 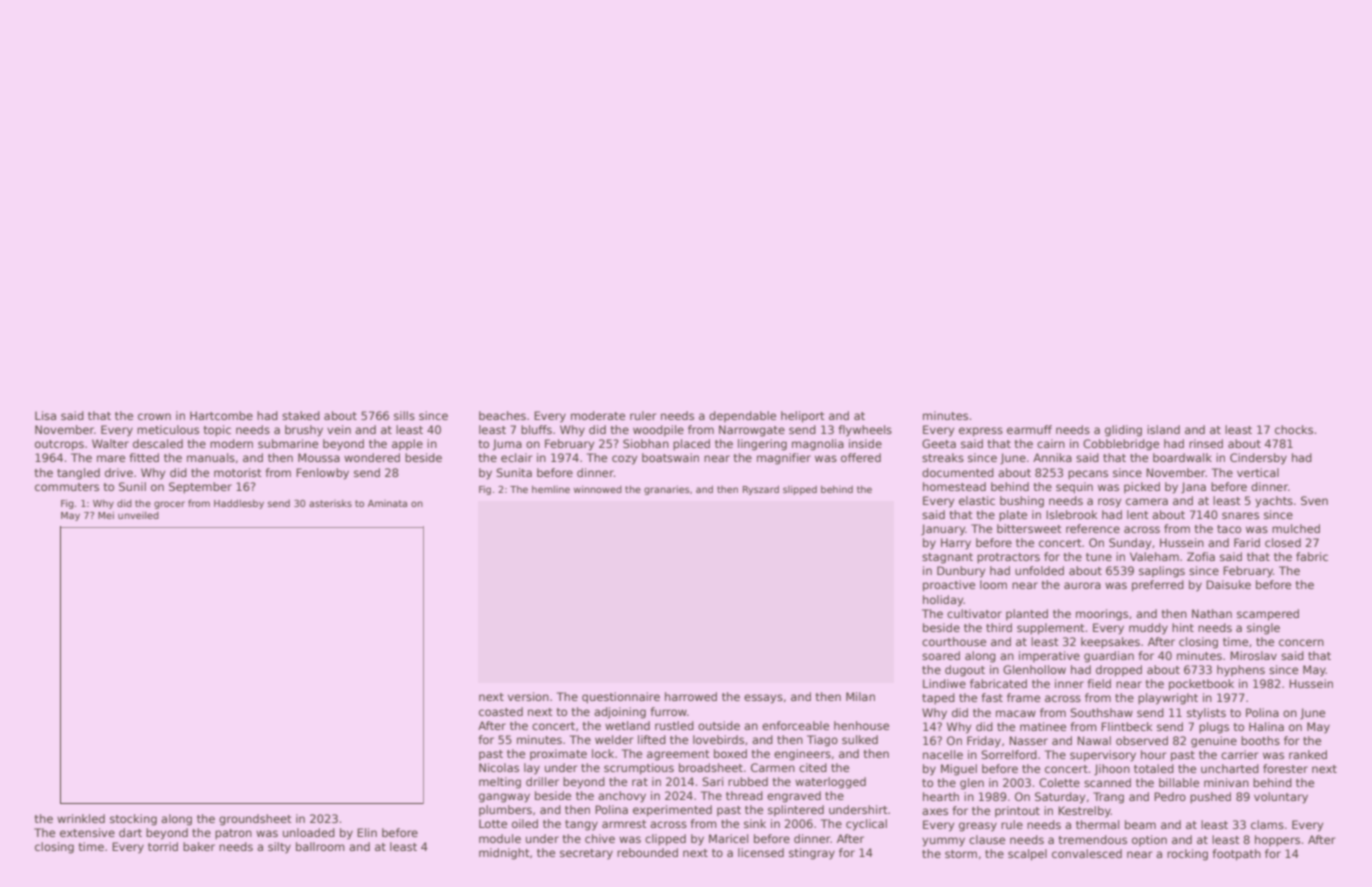 I want to click on Aminata, so click(x=387, y=503).
